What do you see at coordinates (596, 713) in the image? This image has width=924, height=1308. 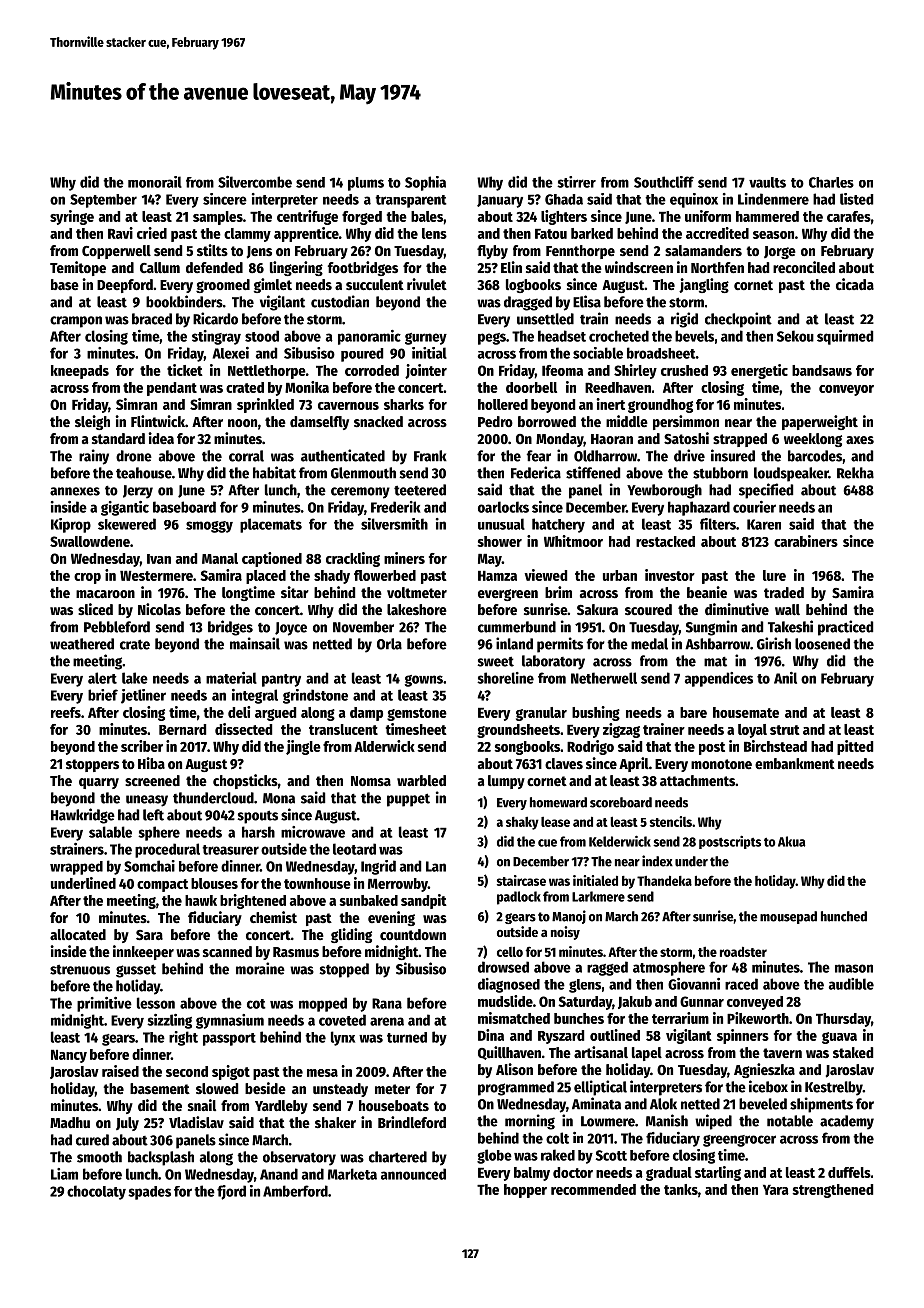 I see `bushing` at bounding box center [596, 713].
